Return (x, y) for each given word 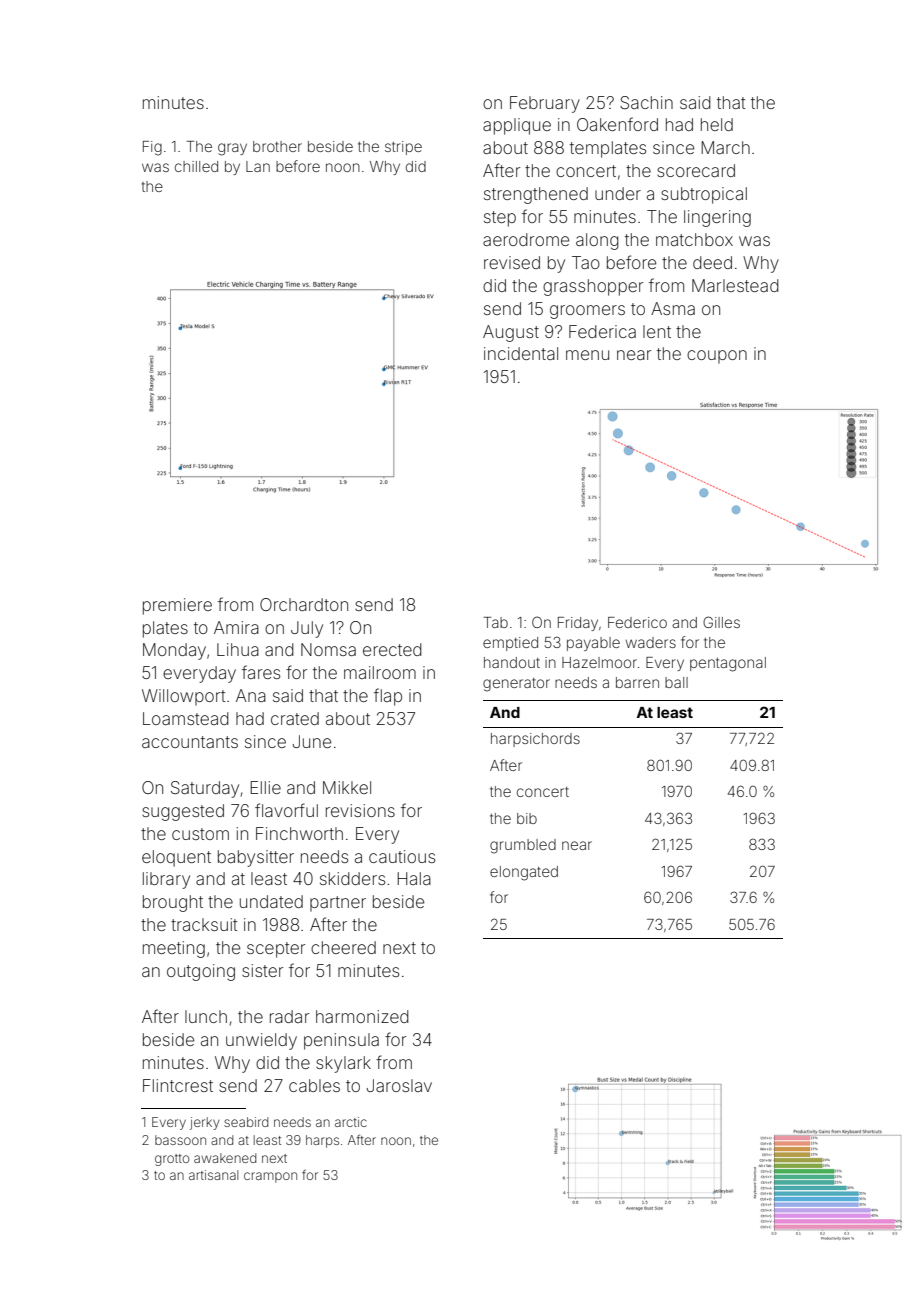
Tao (586, 262)
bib (527, 818)
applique (517, 126)
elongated (524, 873)
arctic (351, 1122)
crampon (270, 1177)
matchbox (694, 239)
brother (277, 146)
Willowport (184, 697)
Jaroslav (399, 1085)
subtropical (704, 195)
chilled (196, 166)
